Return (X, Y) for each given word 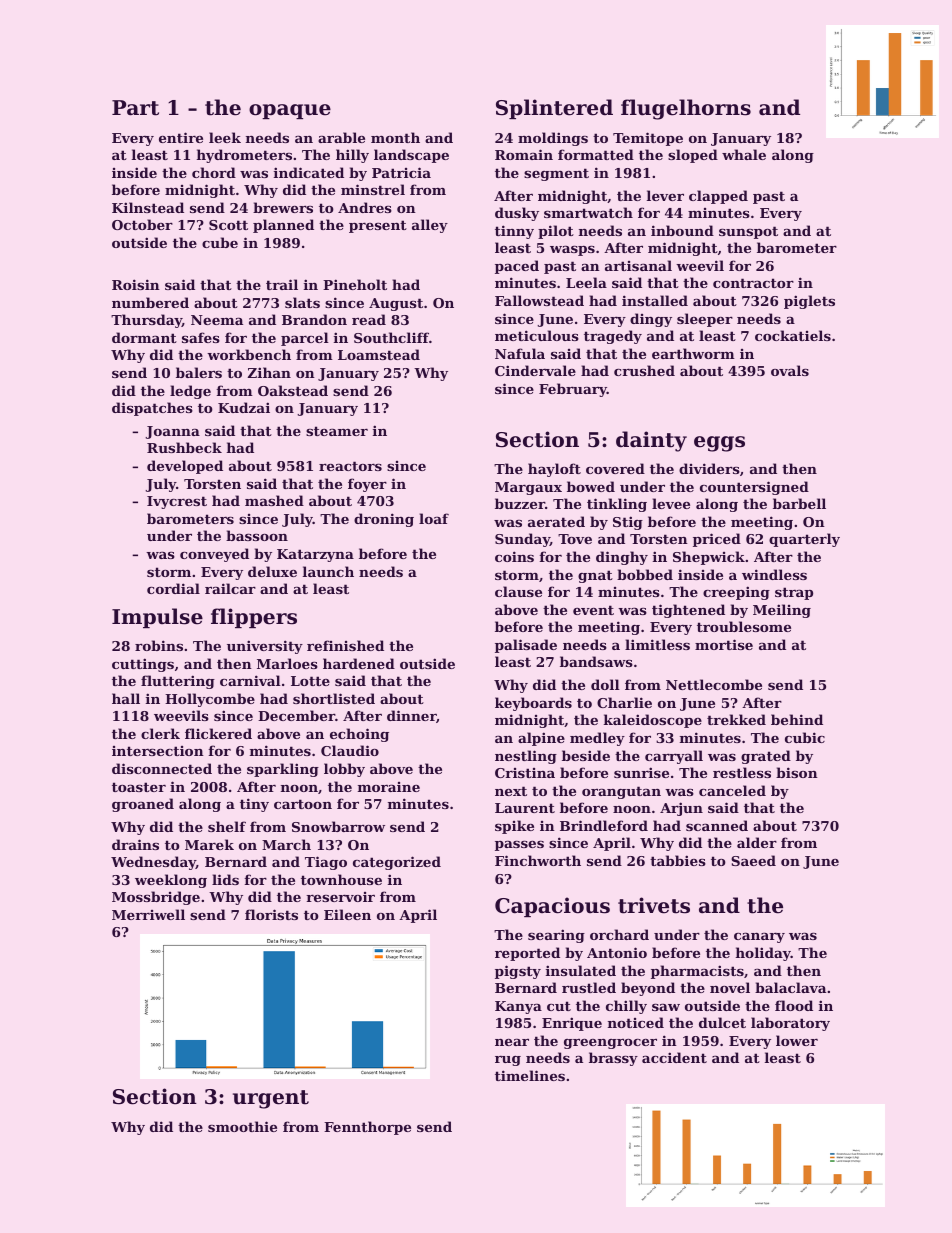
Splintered (554, 109)
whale (744, 154)
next (511, 791)
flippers (254, 618)
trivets (654, 905)
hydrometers (244, 156)
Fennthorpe (367, 1128)
